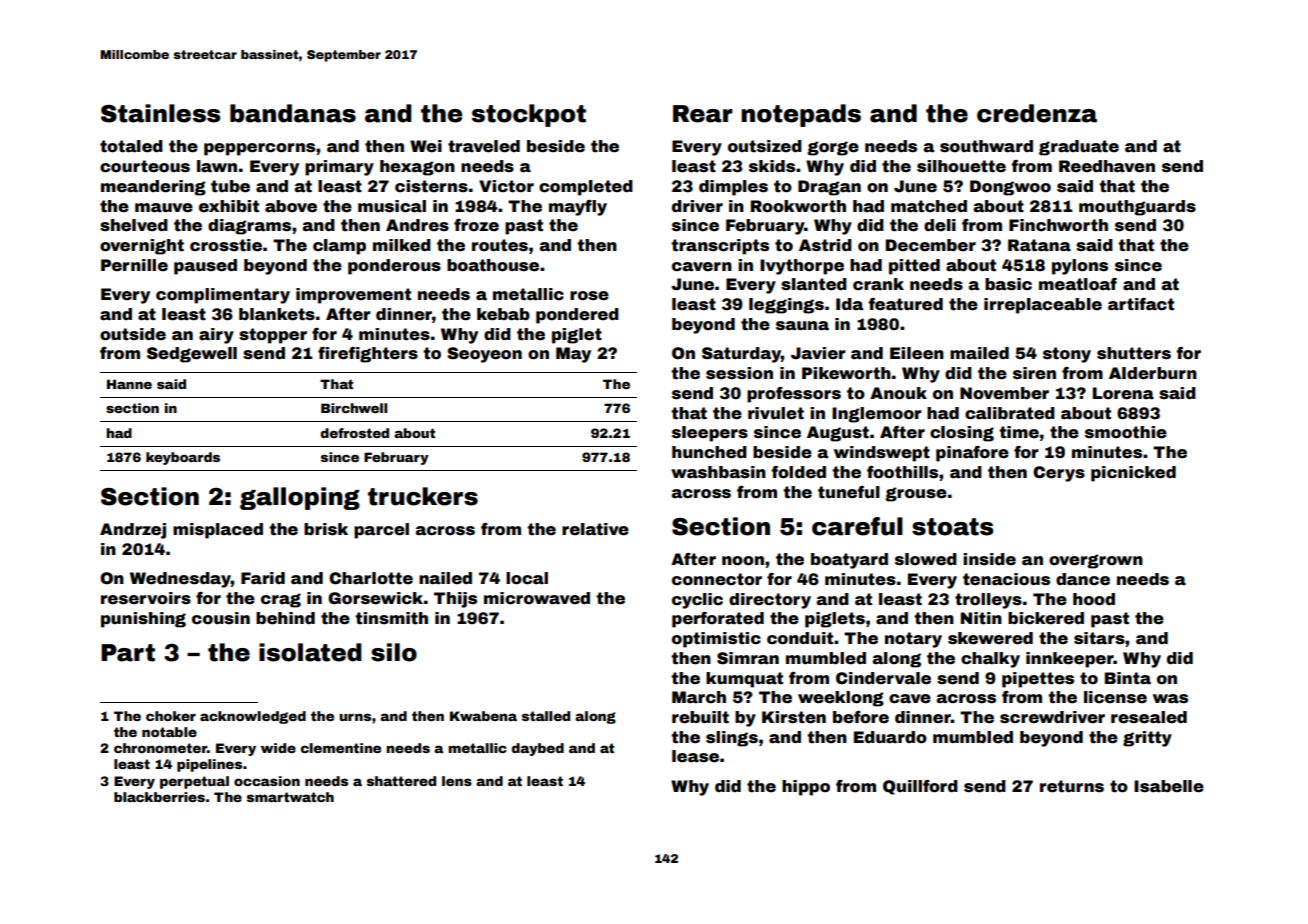 This document has height=924, width=1308. I want to click on gritty, so click(1147, 739).
